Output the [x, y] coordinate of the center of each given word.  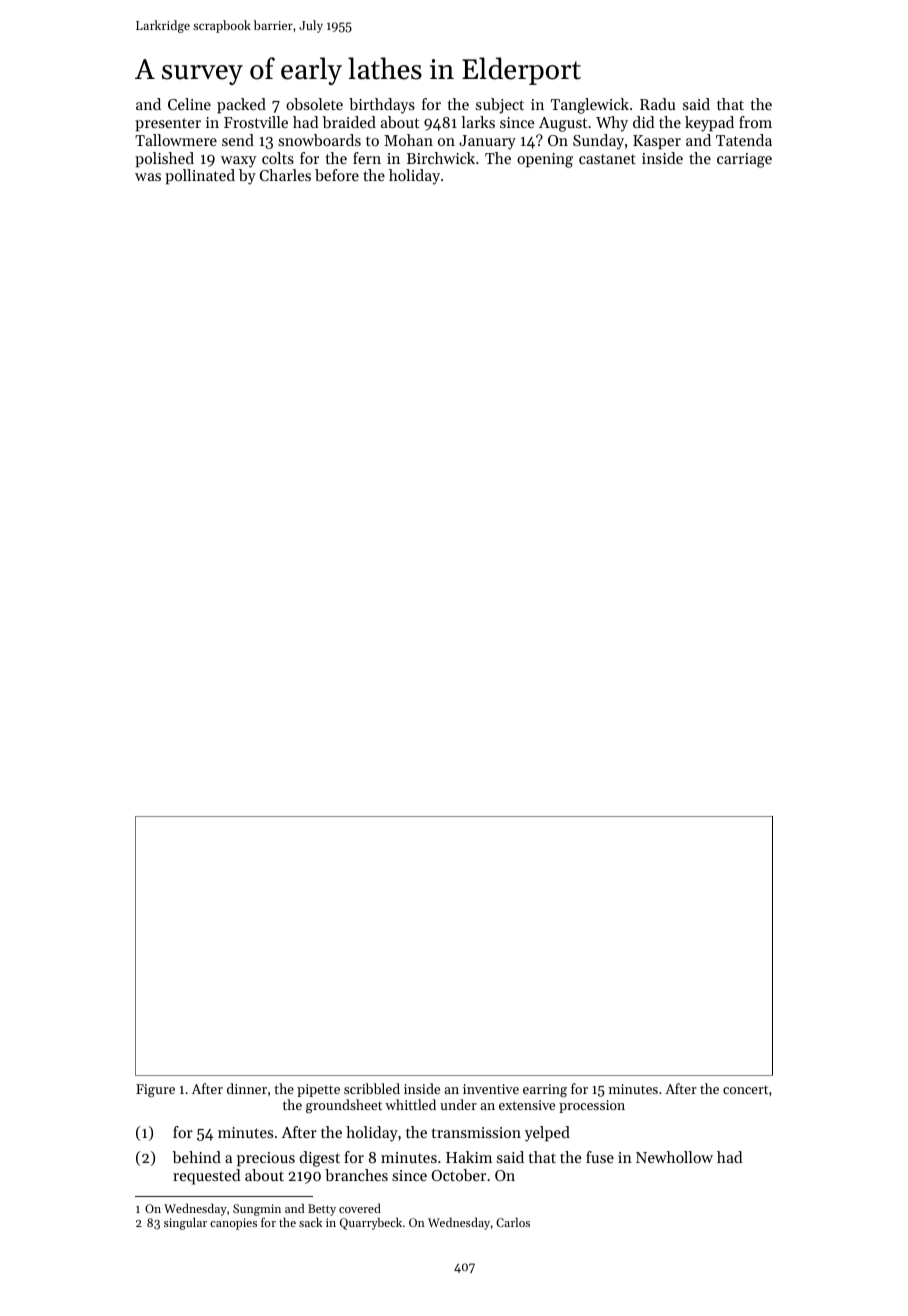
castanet [607, 159]
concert [745, 1089]
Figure [155, 1090]
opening [545, 160]
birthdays [382, 106]
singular [185, 1223]
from [755, 122]
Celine [189, 104]
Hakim [469, 1157]
